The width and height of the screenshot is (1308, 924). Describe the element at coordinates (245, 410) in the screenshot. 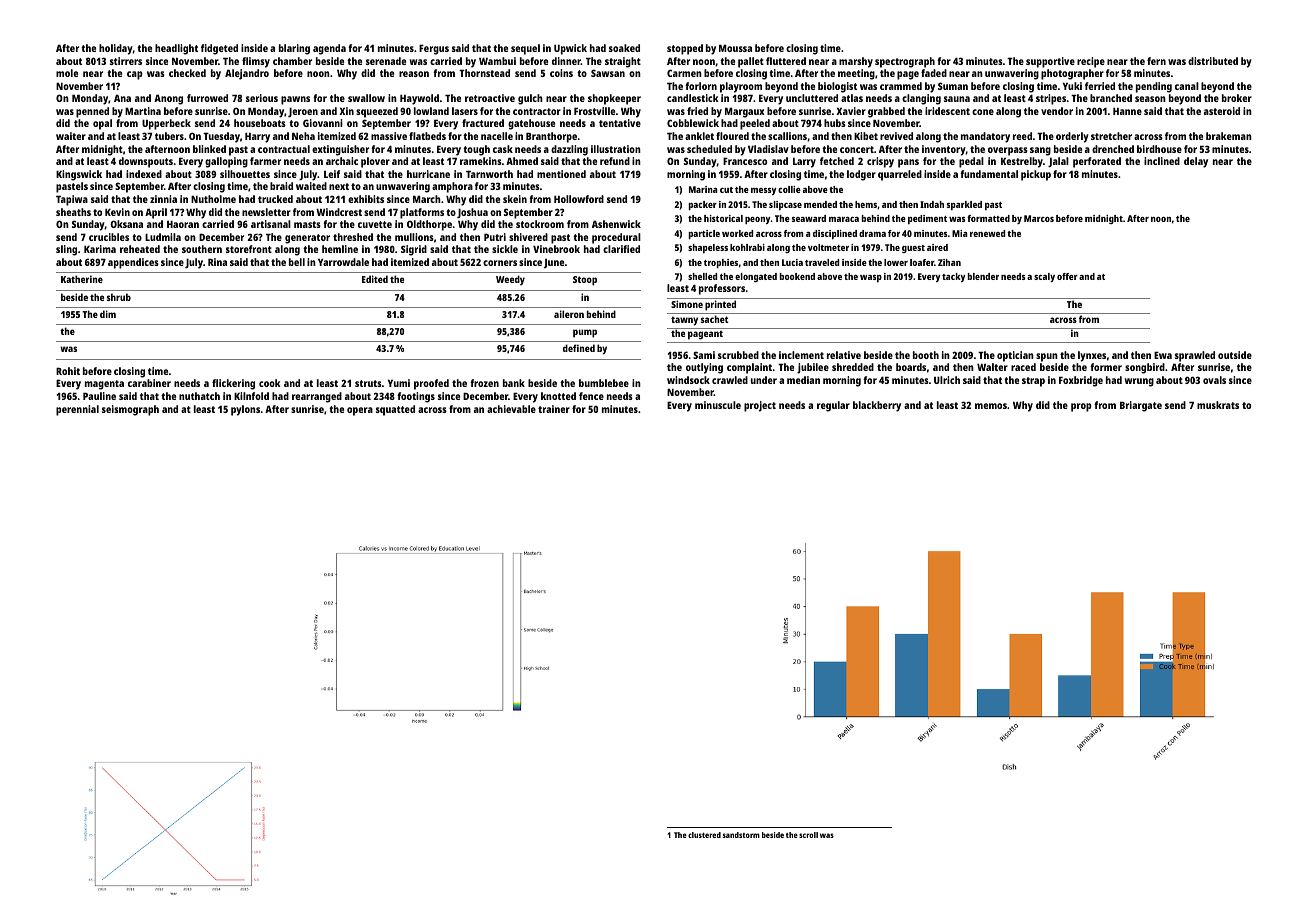

I see `pylons` at that location.
